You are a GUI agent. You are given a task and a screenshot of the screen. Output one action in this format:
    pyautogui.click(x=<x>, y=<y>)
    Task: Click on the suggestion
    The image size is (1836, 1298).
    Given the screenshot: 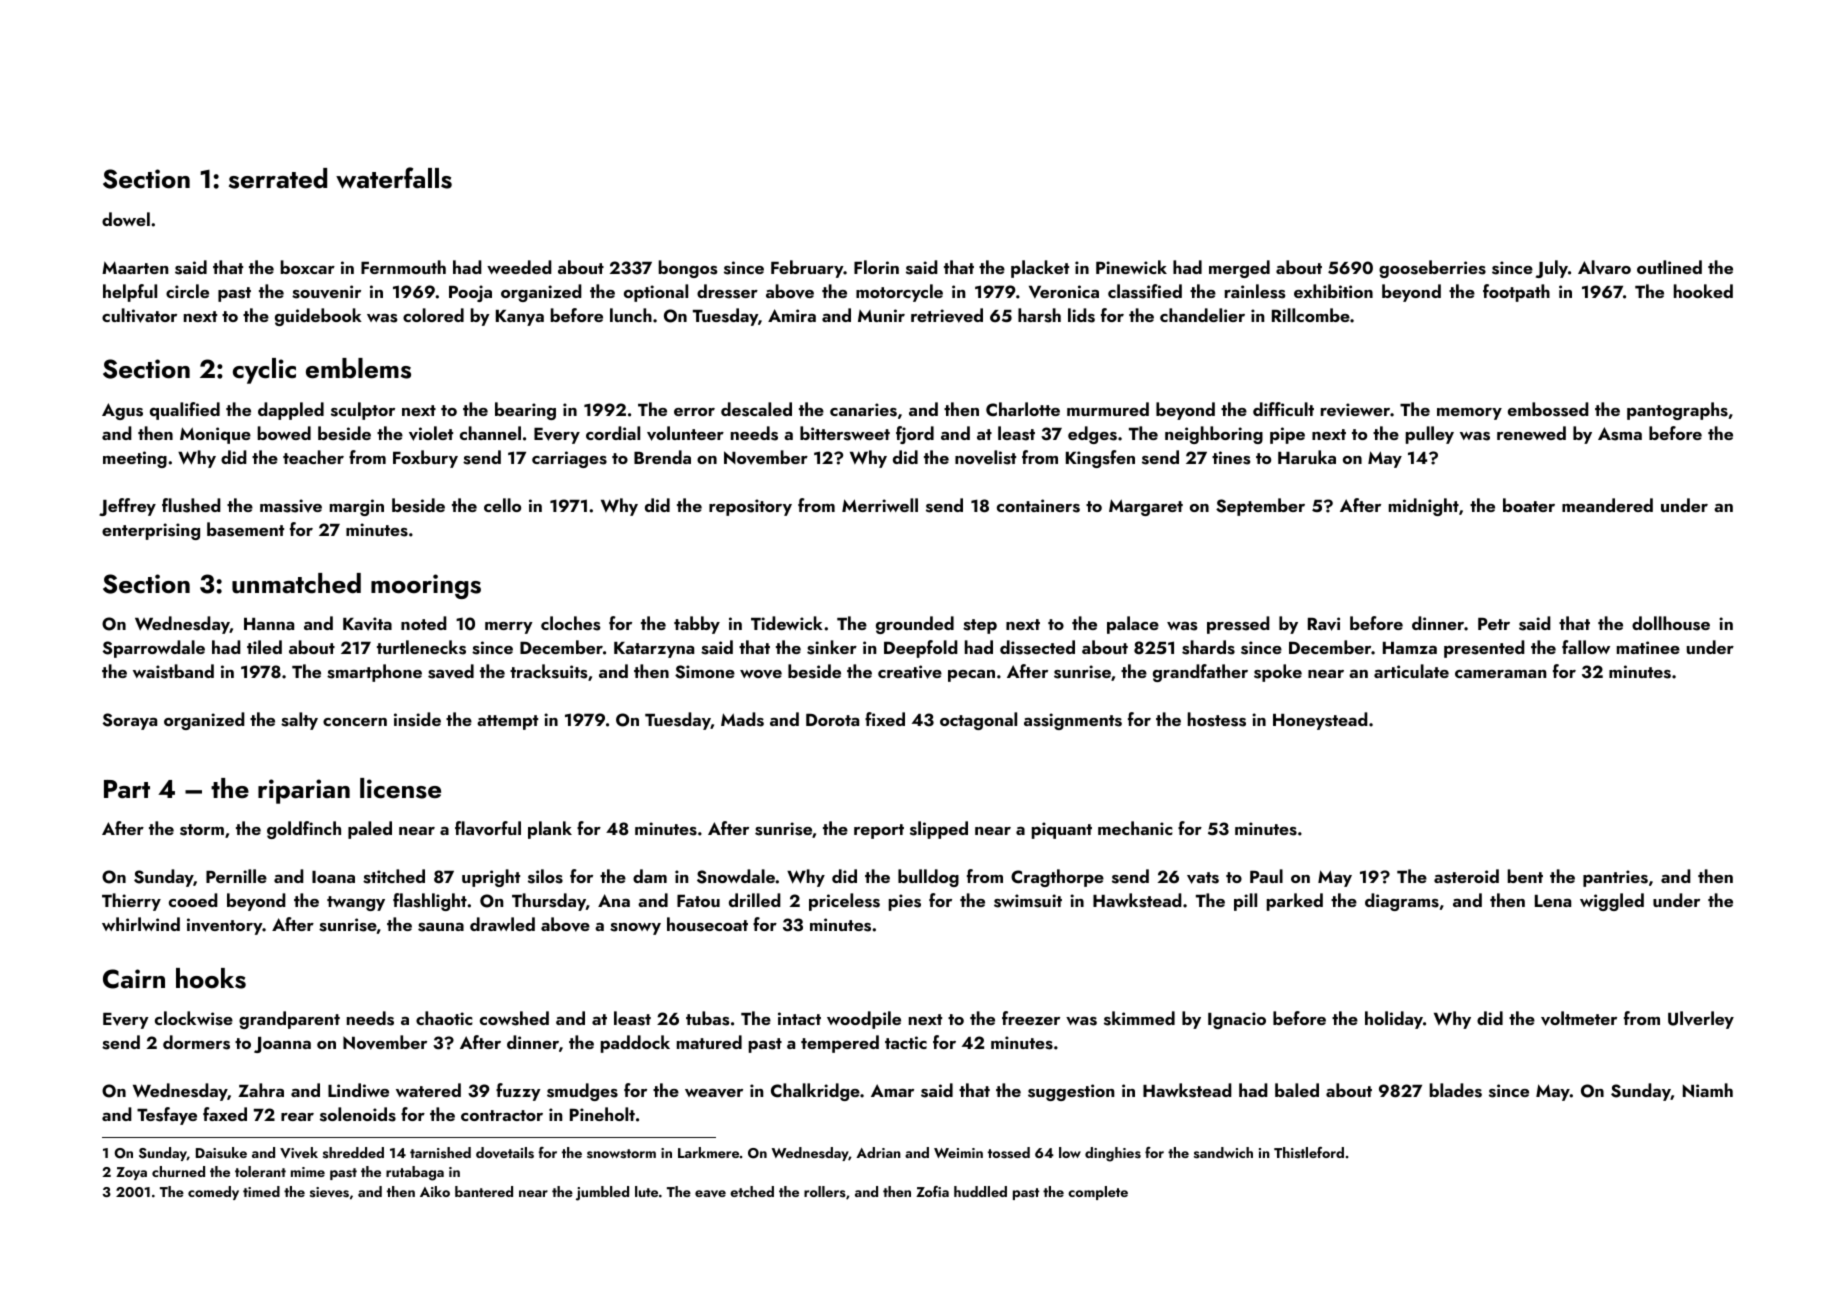 What is the action you would take?
    pyautogui.click(x=1071, y=1092)
